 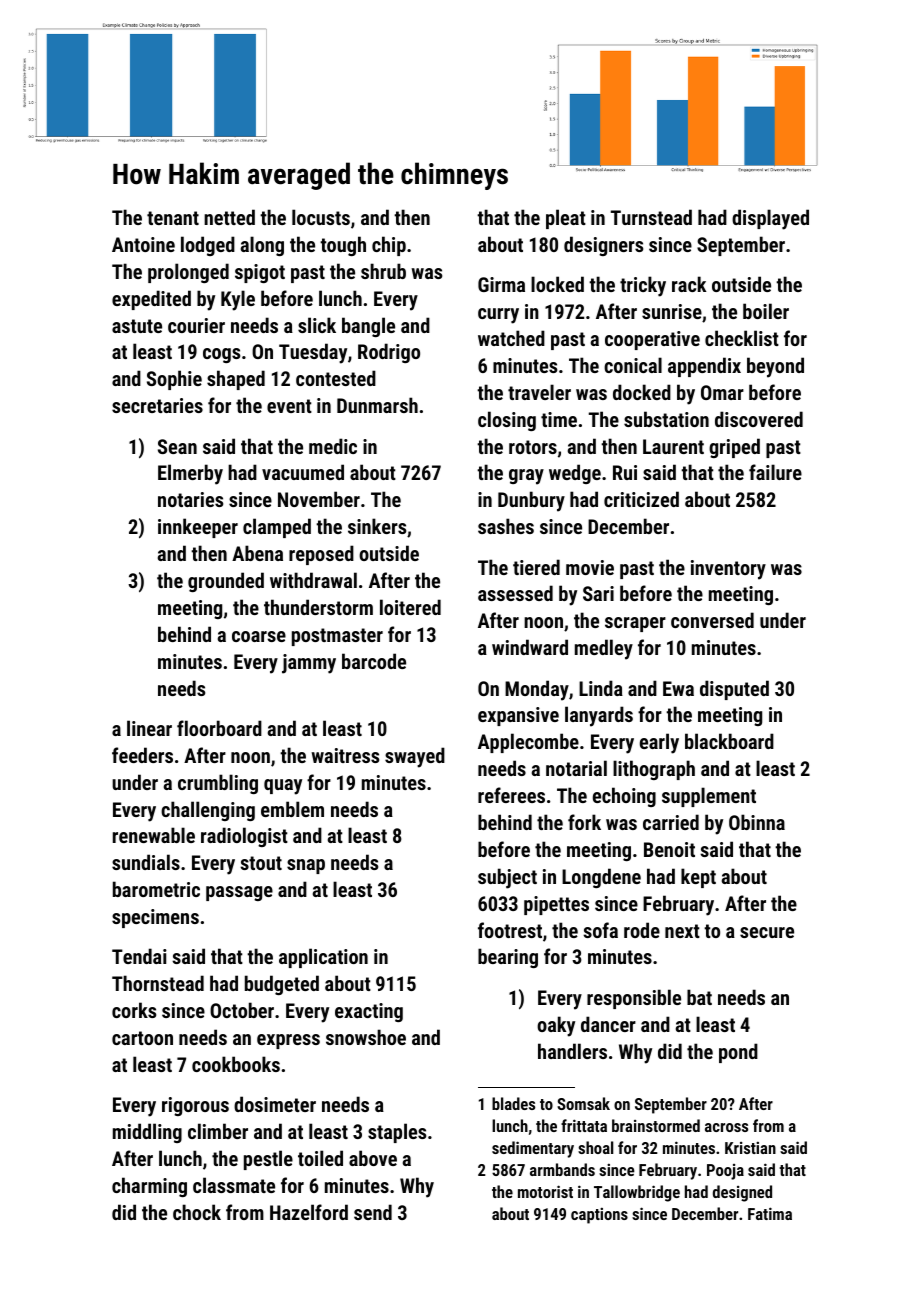 I want to click on Turnstead, so click(x=651, y=217).
